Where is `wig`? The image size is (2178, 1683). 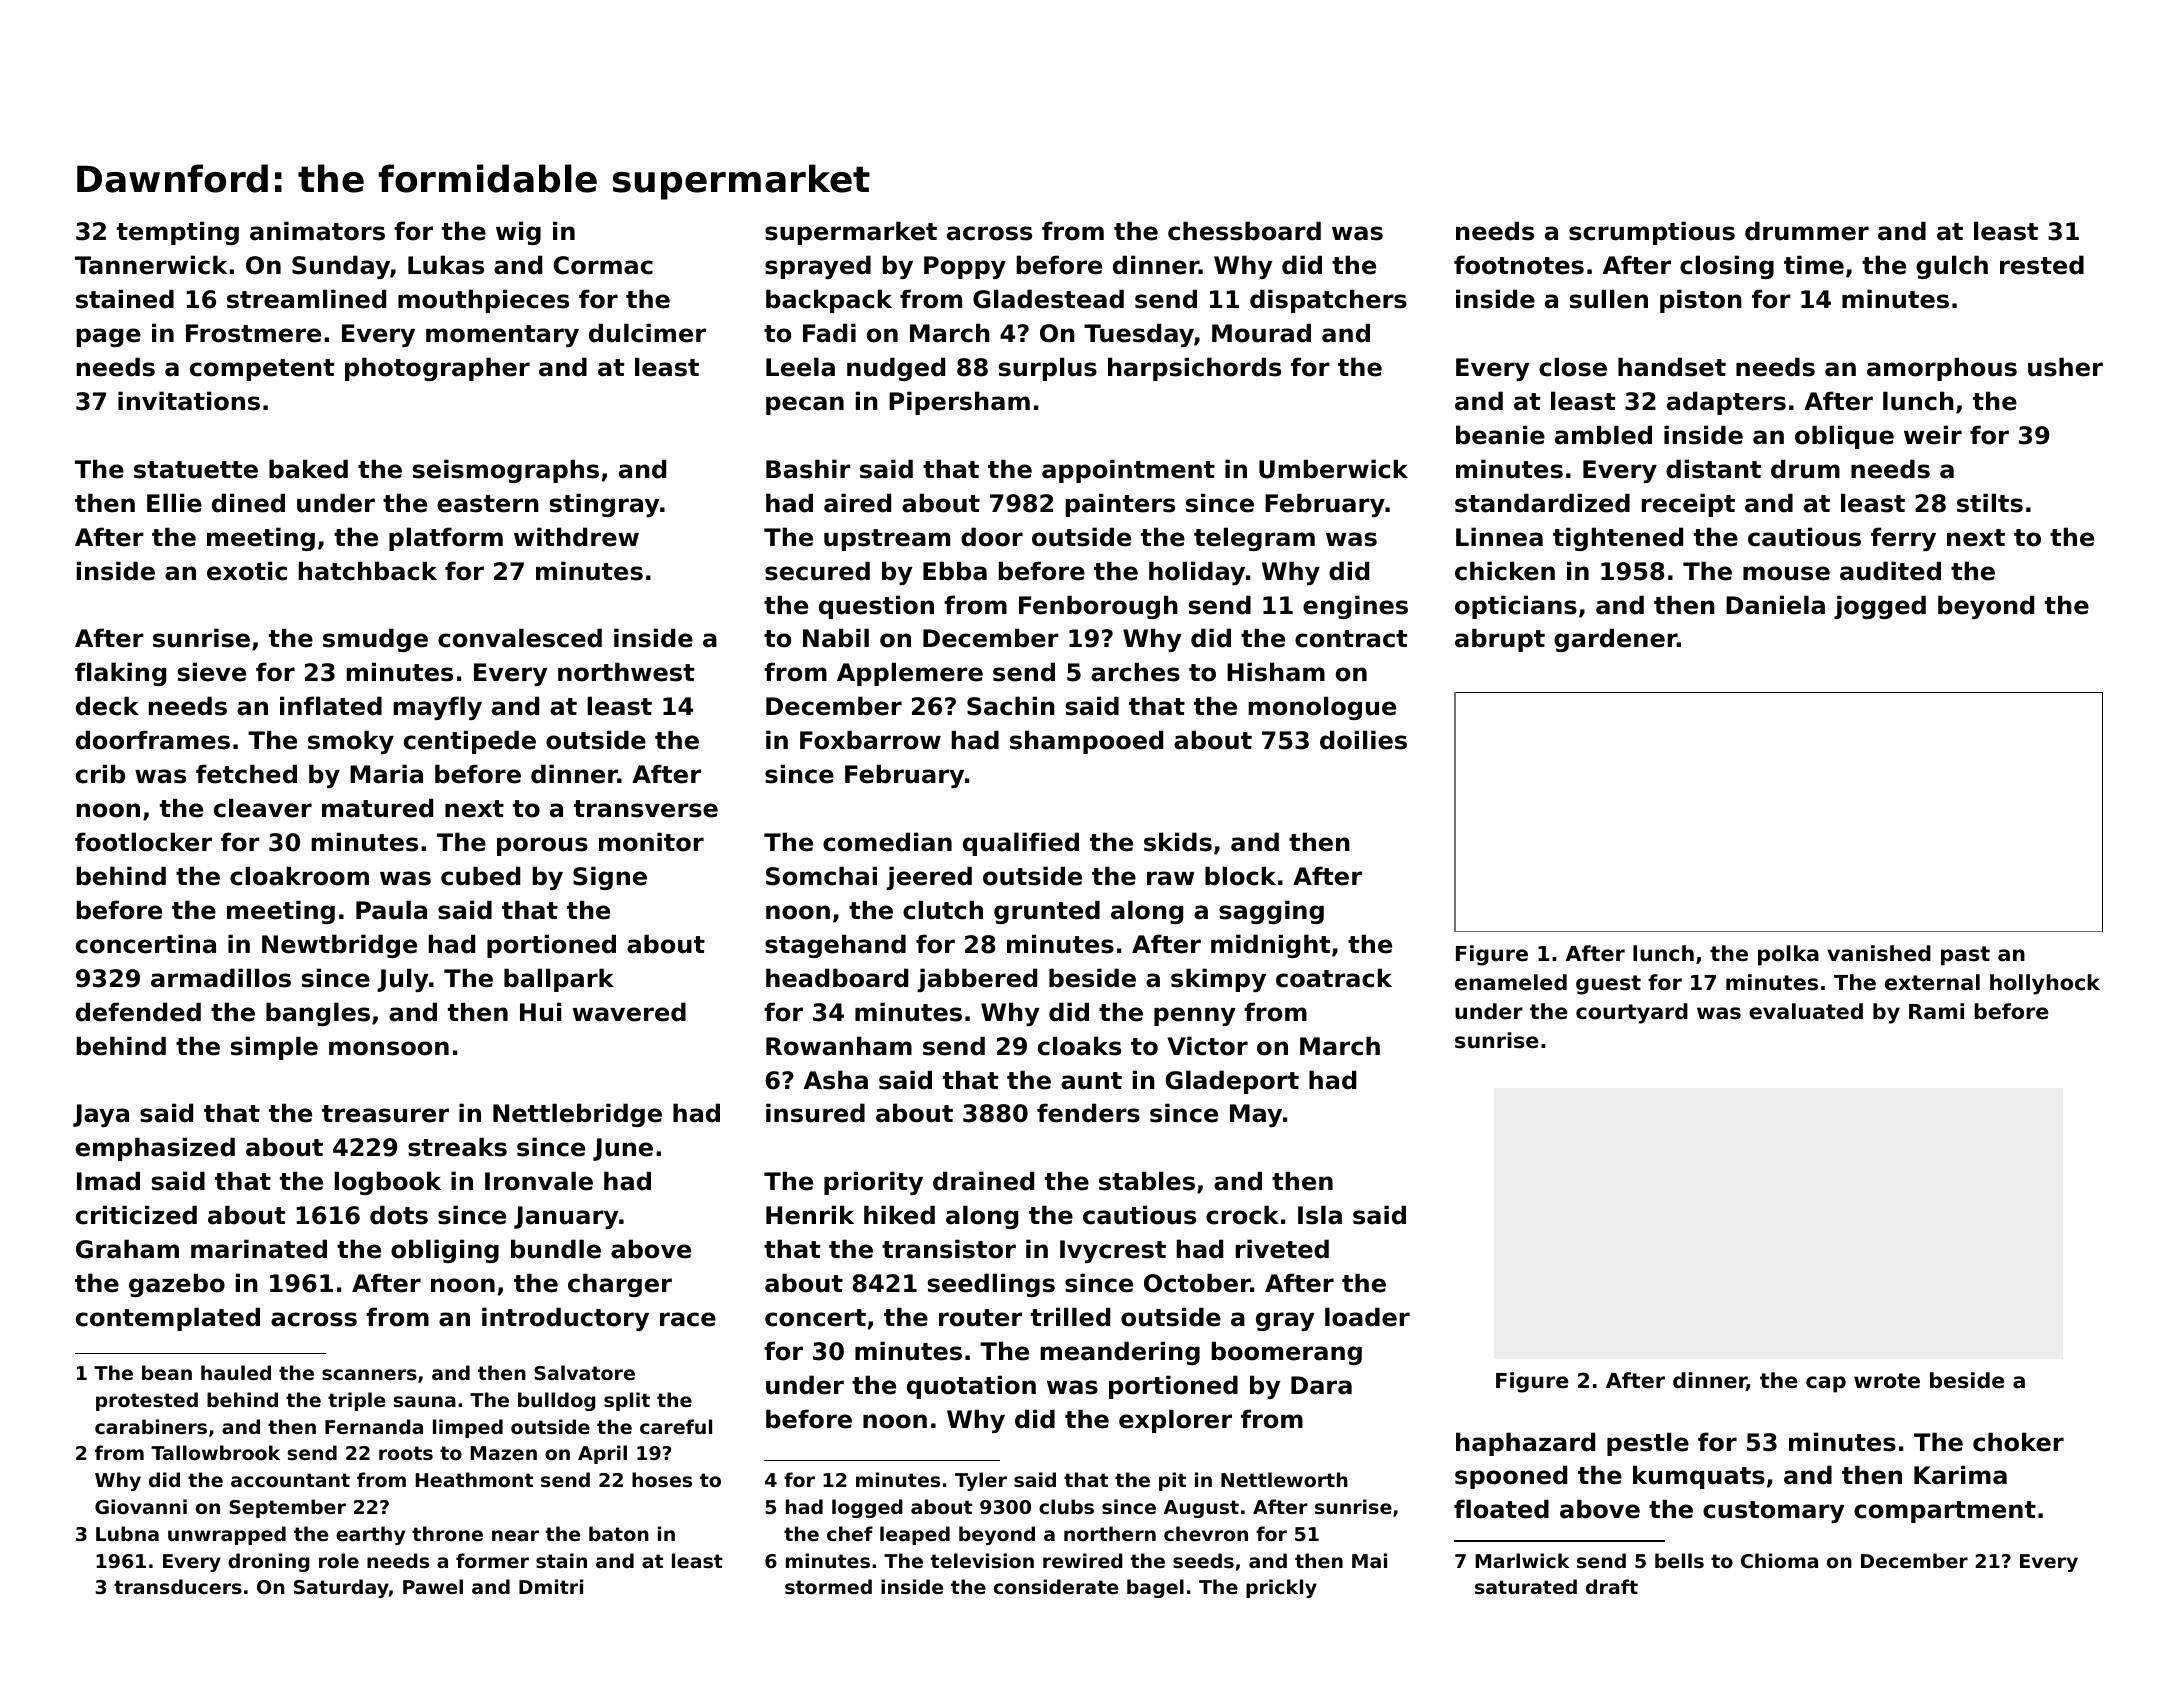
wig is located at coordinates (518, 233).
